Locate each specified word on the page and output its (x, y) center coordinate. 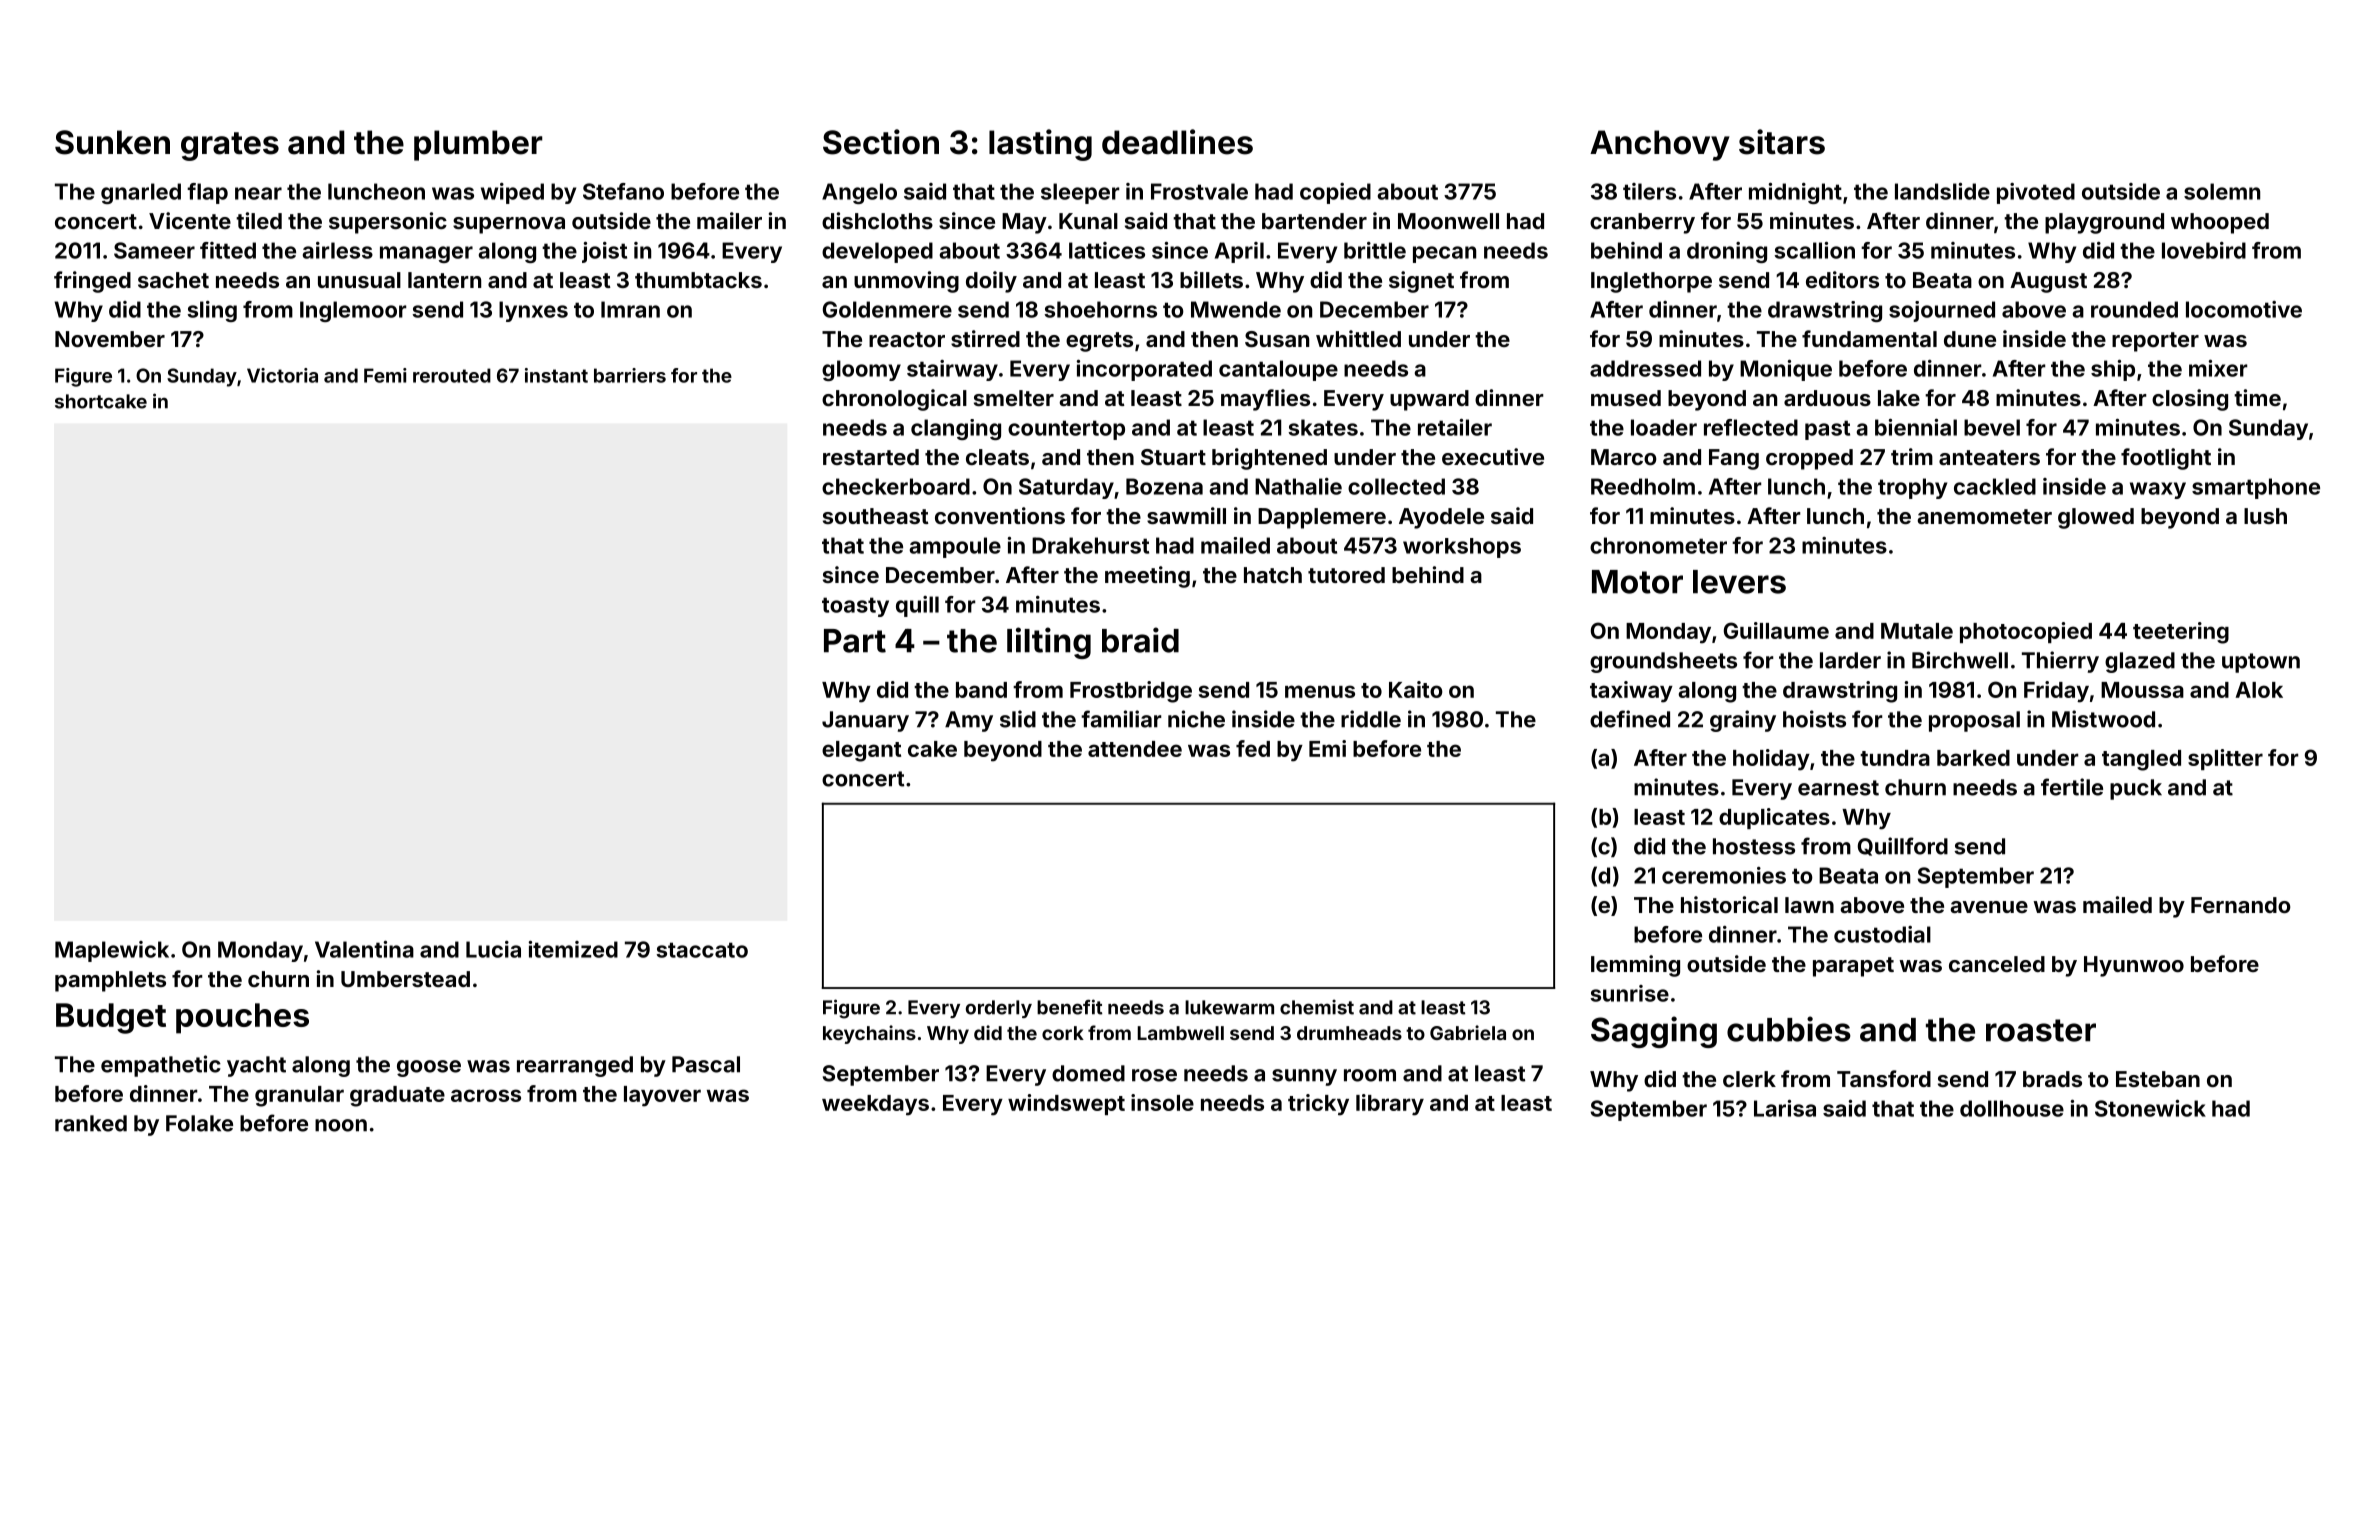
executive (1493, 456)
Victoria (282, 375)
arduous (1827, 398)
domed (1088, 1073)
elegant (861, 751)
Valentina (364, 949)
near (258, 193)
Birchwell (1960, 660)
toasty (855, 607)
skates (1323, 427)
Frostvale (1199, 191)
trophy (1912, 488)
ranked (91, 1123)
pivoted (2036, 193)
